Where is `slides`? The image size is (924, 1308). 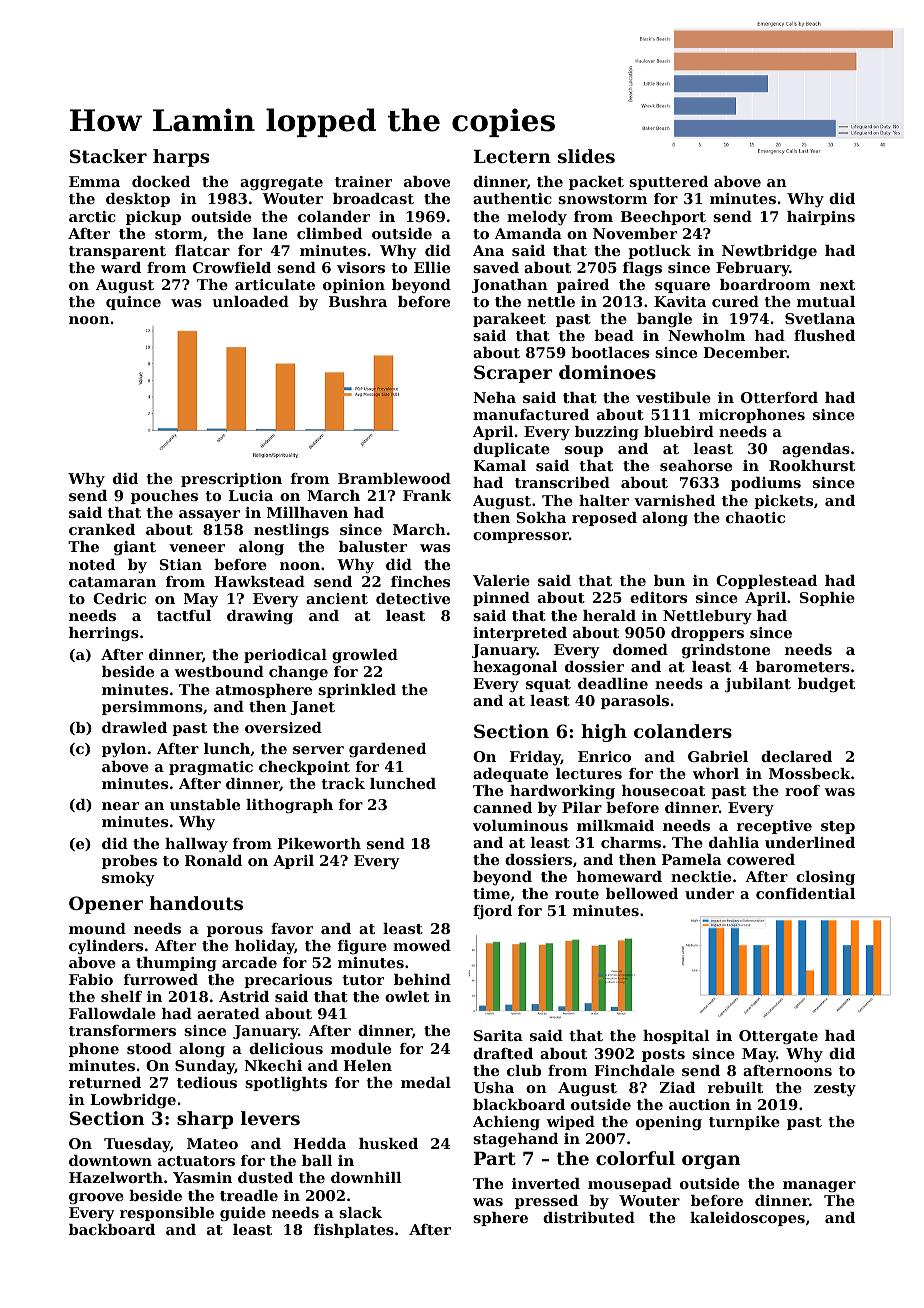
slides is located at coordinates (586, 156).
